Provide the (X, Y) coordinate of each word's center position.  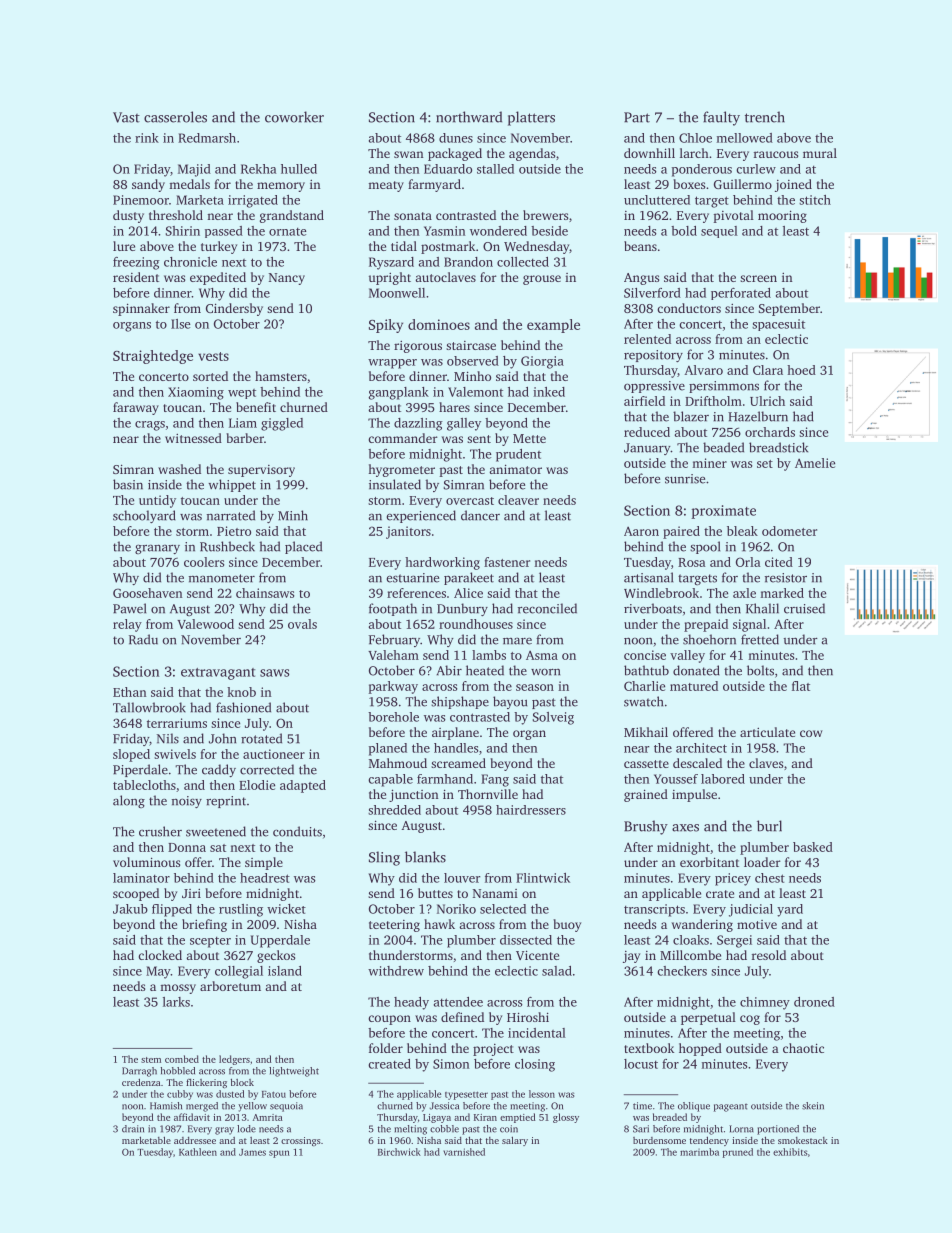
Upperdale (280, 941)
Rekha (259, 169)
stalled (495, 169)
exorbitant (709, 862)
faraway (136, 408)
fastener (507, 562)
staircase (471, 345)
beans (640, 246)
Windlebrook (661, 593)
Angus (641, 279)
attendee (458, 1002)
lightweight (294, 1072)
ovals (302, 624)
